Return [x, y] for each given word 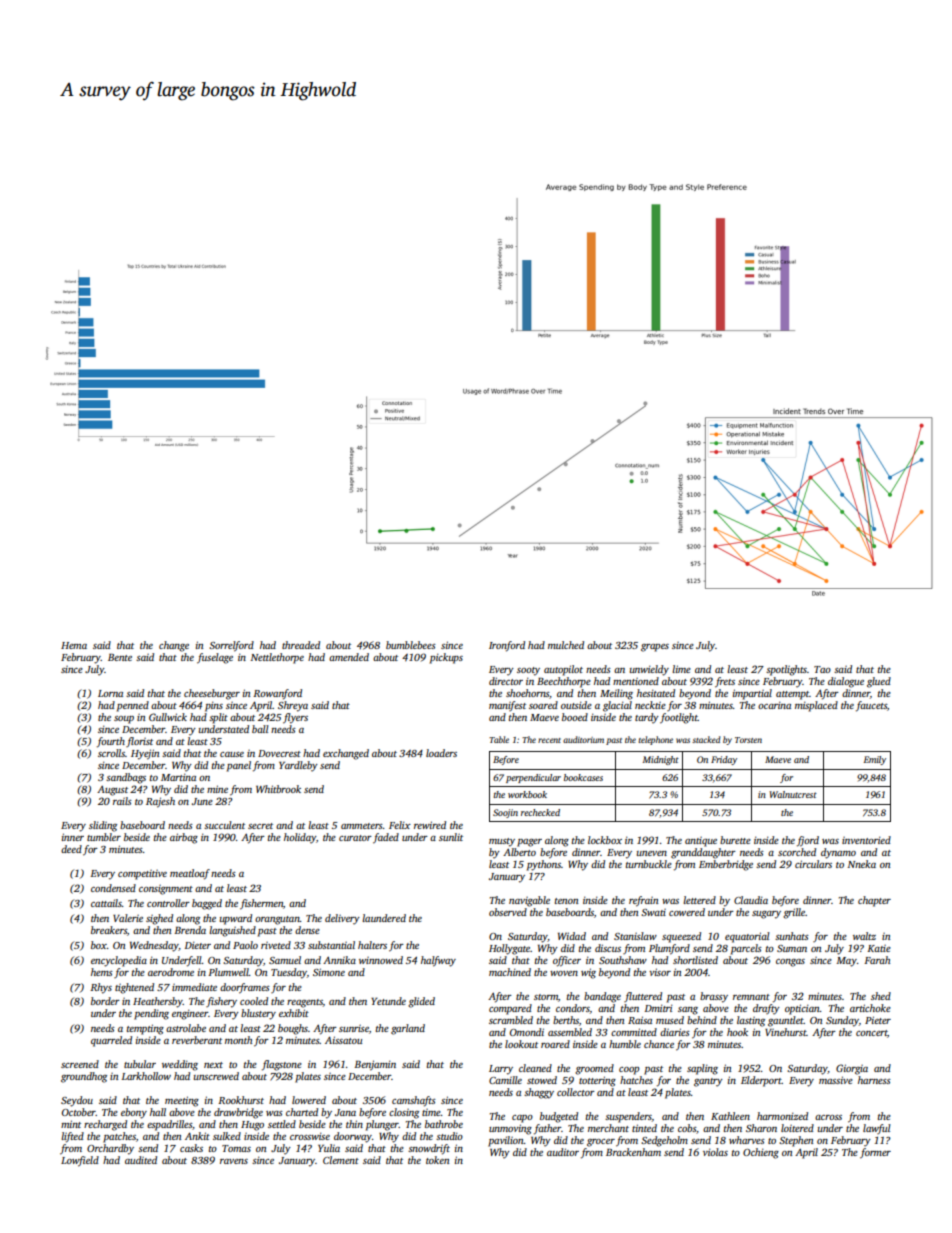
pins [214, 706]
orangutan [277, 920]
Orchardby [110, 1149]
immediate [194, 987]
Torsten [748, 740]
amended [349, 657]
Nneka [861, 864]
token [437, 1160]
